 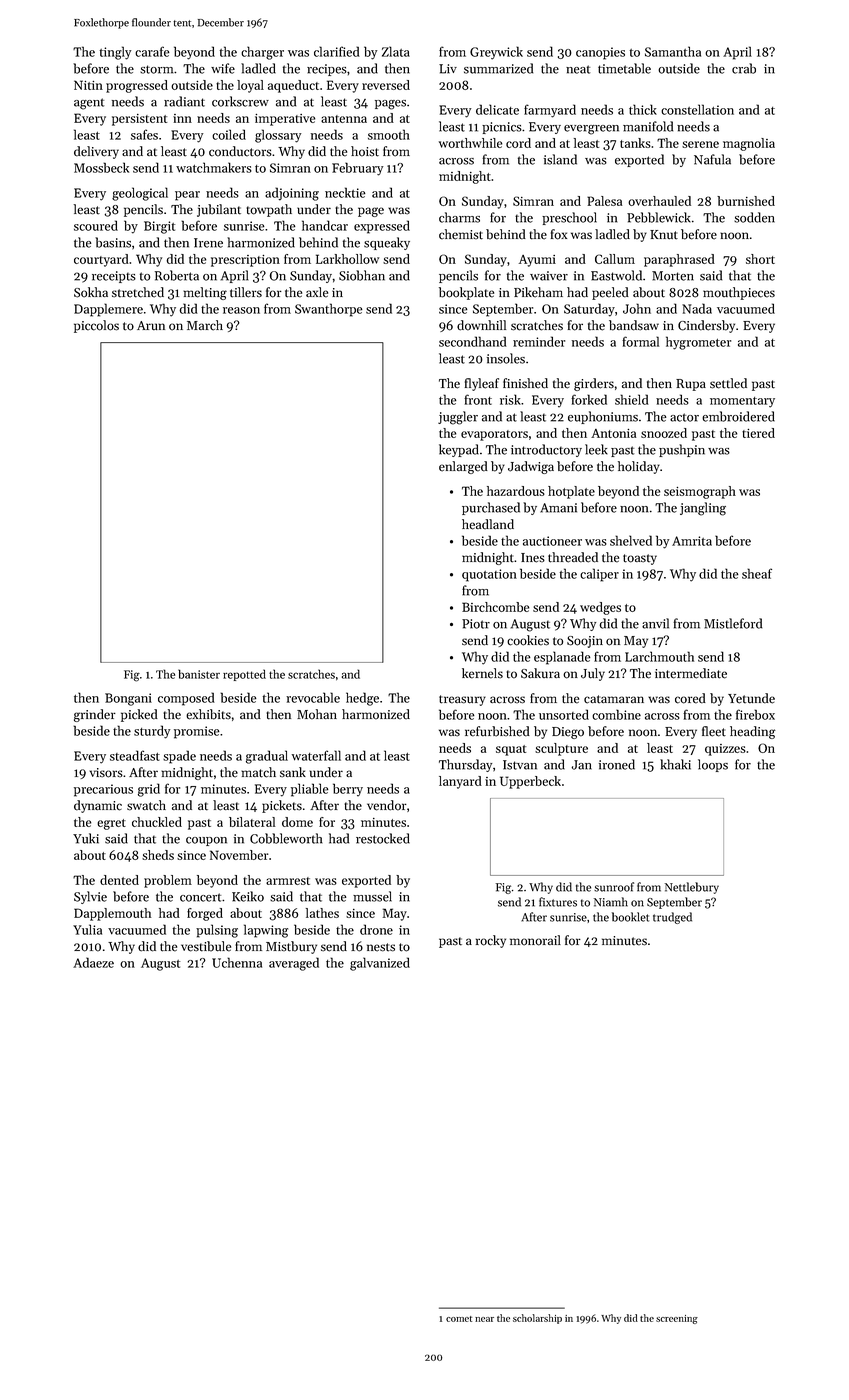 I want to click on screening, so click(x=677, y=1319).
